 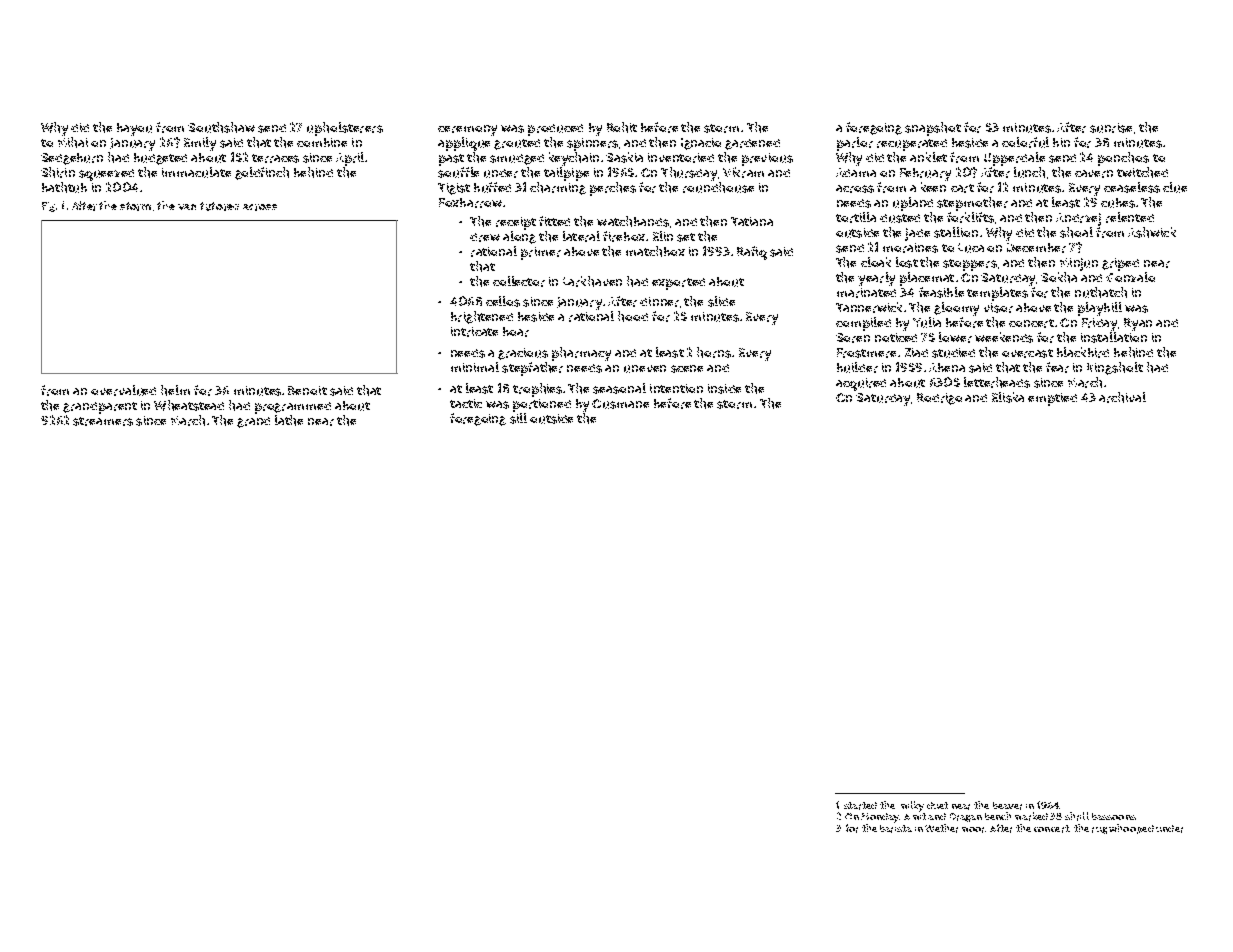 What do you see at coordinates (1007, 806) in the document?
I see `beaver` at bounding box center [1007, 806].
